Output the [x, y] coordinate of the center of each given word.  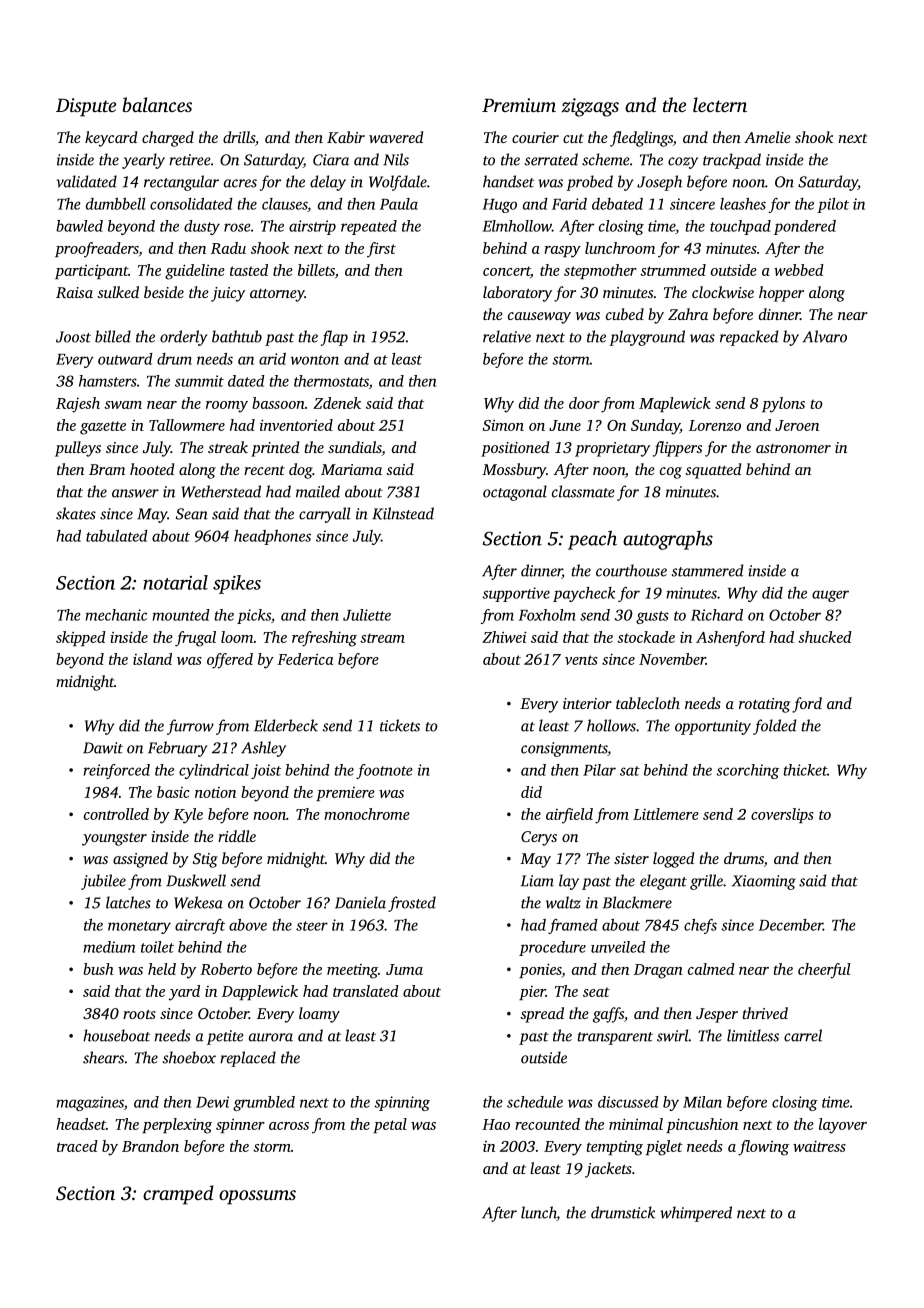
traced [77, 1146]
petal [390, 1125]
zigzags [590, 107]
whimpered [696, 1214]
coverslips [782, 815]
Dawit [103, 748]
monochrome [367, 814]
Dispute [86, 107]
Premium [519, 105]
